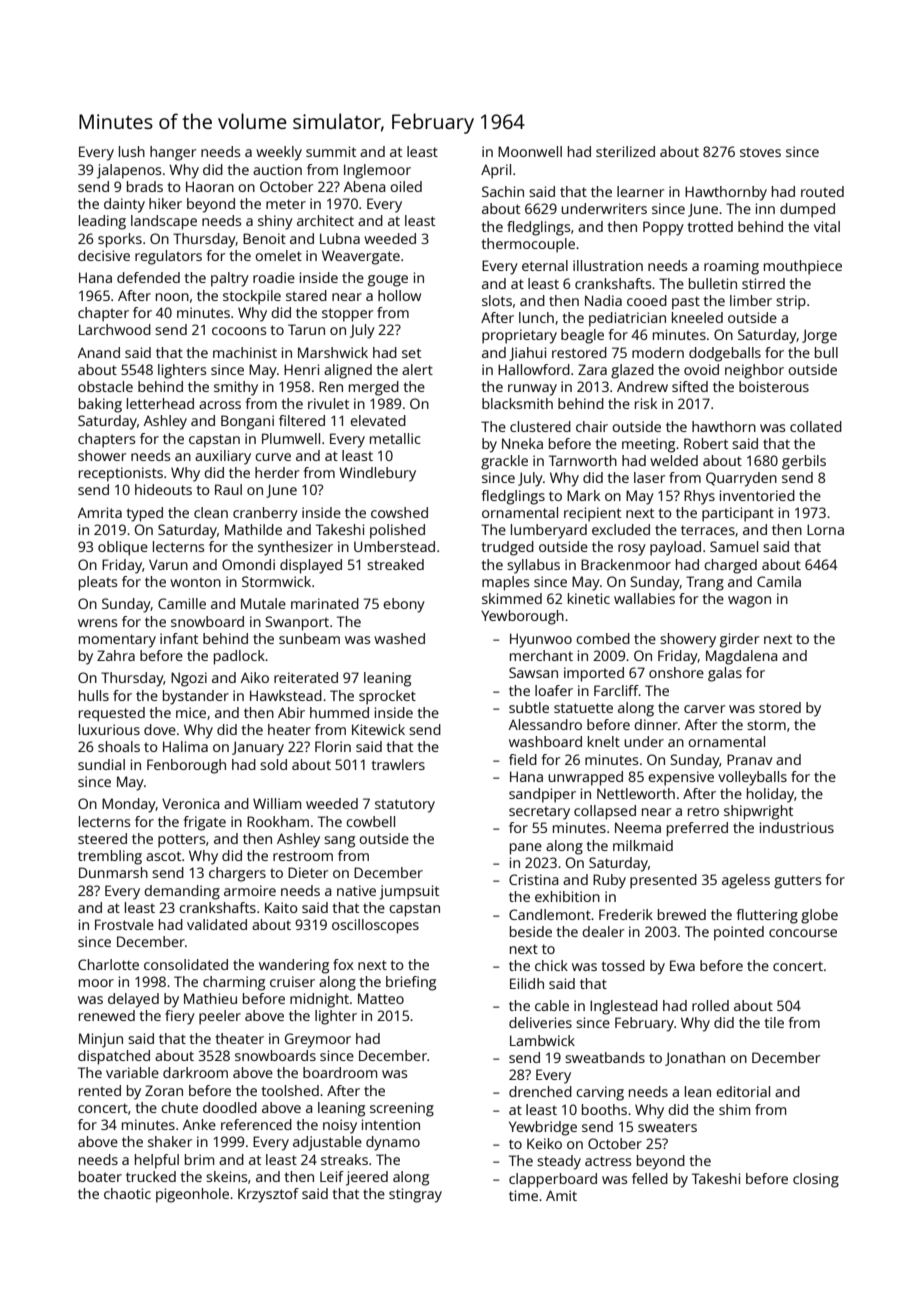 The height and width of the image is (1308, 924). Describe the element at coordinates (797, 882) in the image. I see `gutters` at that location.
